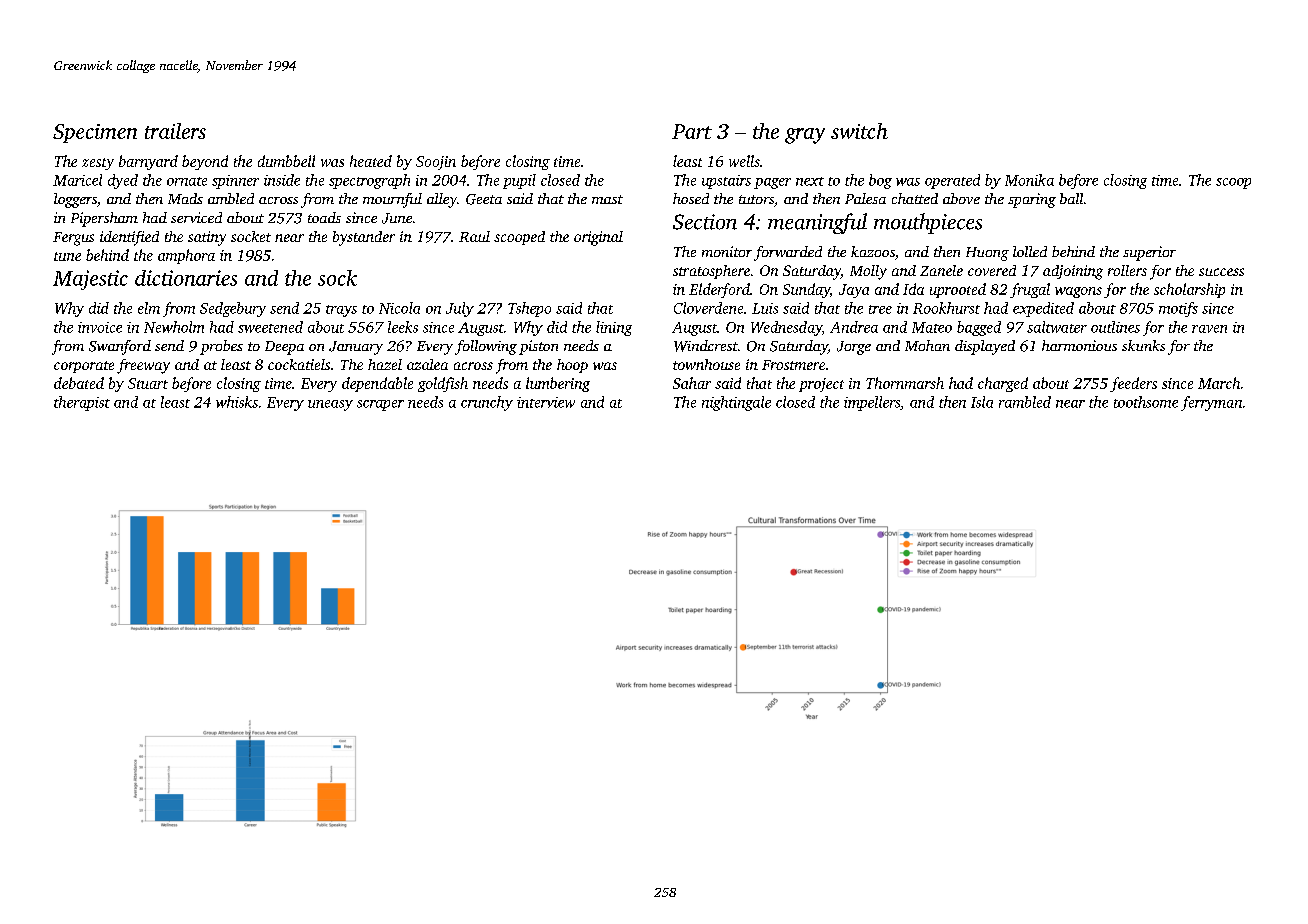 This page has height=924, width=1308. What do you see at coordinates (75, 200) in the page?
I see `loggers` at bounding box center [75, 200].
